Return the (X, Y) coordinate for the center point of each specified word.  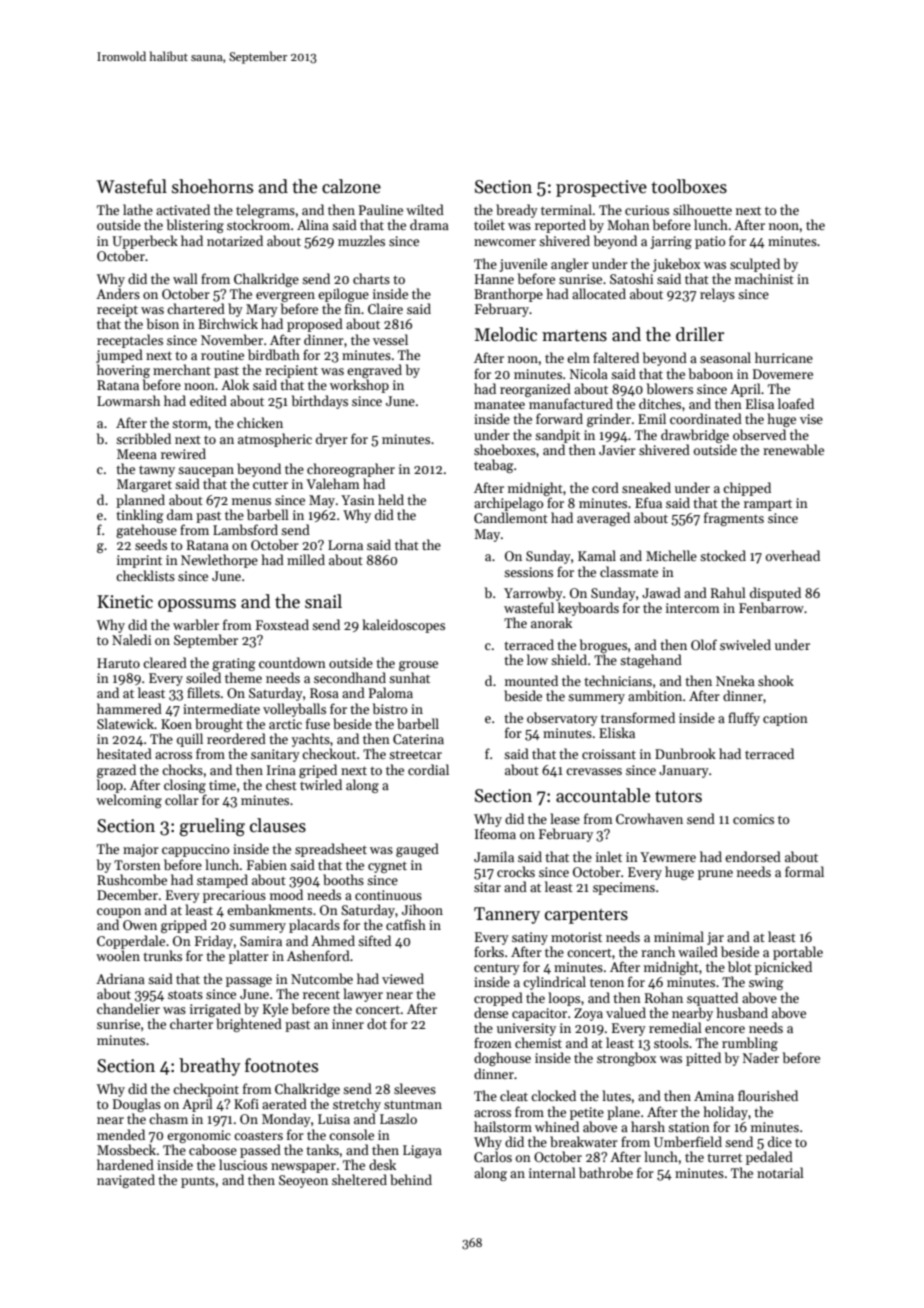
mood (286, 894)
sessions (528, 572)
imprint (139, 561)
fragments (734, 519)
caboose (213, 1149)
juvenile (523, 265)
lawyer (363, 995)
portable (798, 953)
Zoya (588, 1014)
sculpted (755, 265)
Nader (761, 1057)
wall (185, 278)
